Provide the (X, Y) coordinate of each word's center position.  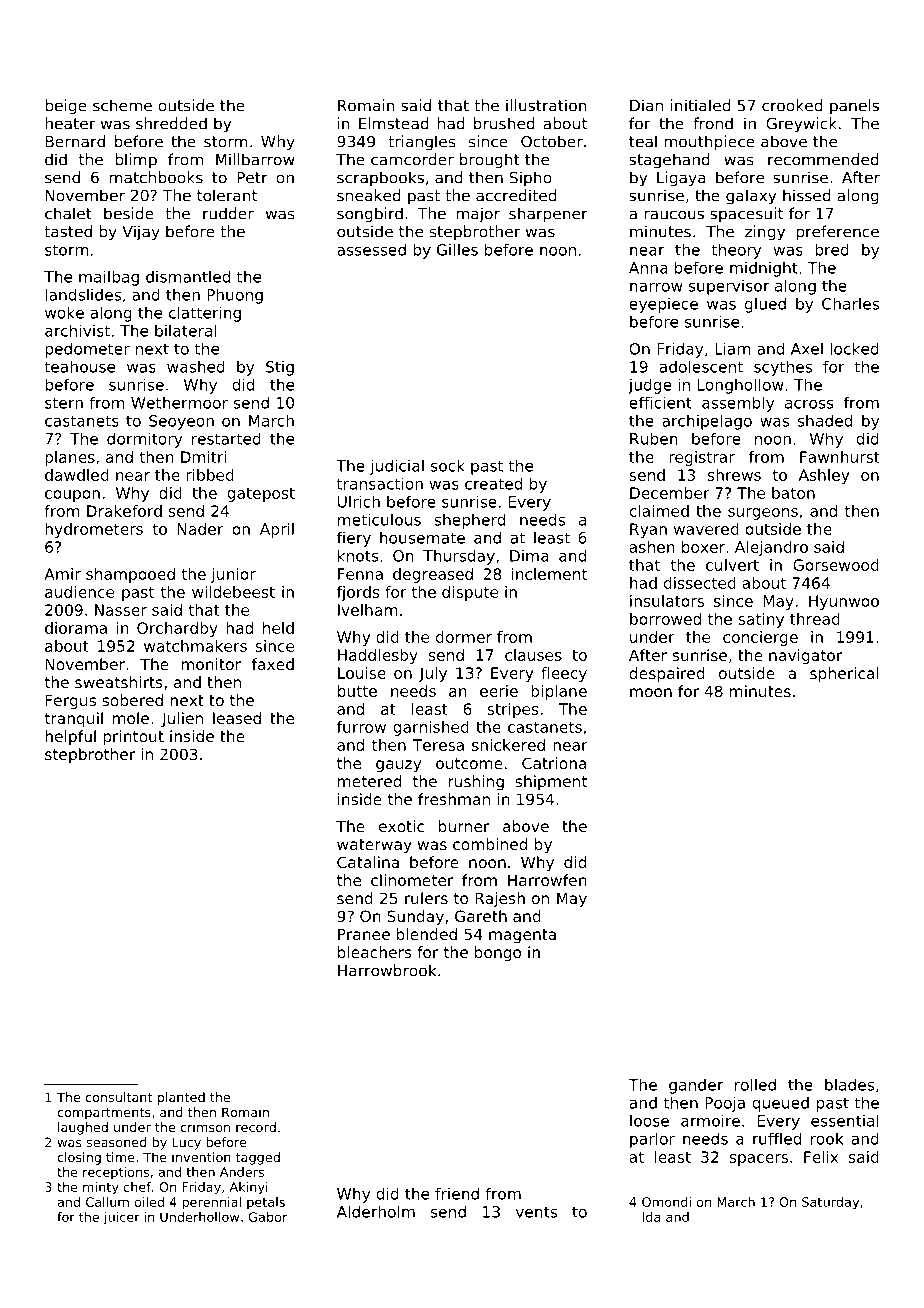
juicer (122, 1218)
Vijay (141, 233)
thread (815, 619)
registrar (702, 458)
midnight (764, 269)
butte (357, 691)
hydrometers (94, 530)
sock (448, 465)
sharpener (548, 215)
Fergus (71, 701)
